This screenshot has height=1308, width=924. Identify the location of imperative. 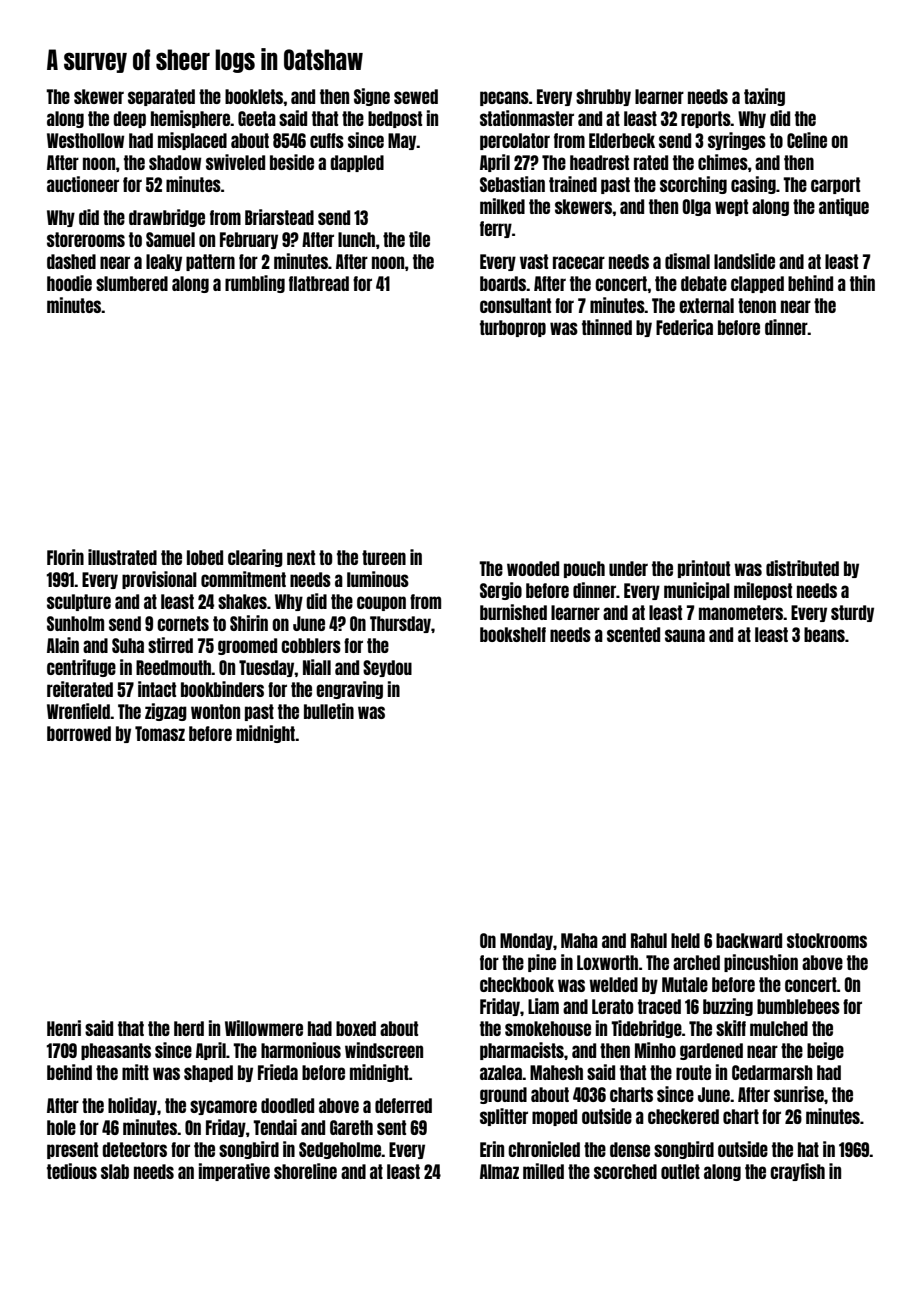
(234, 1172).
